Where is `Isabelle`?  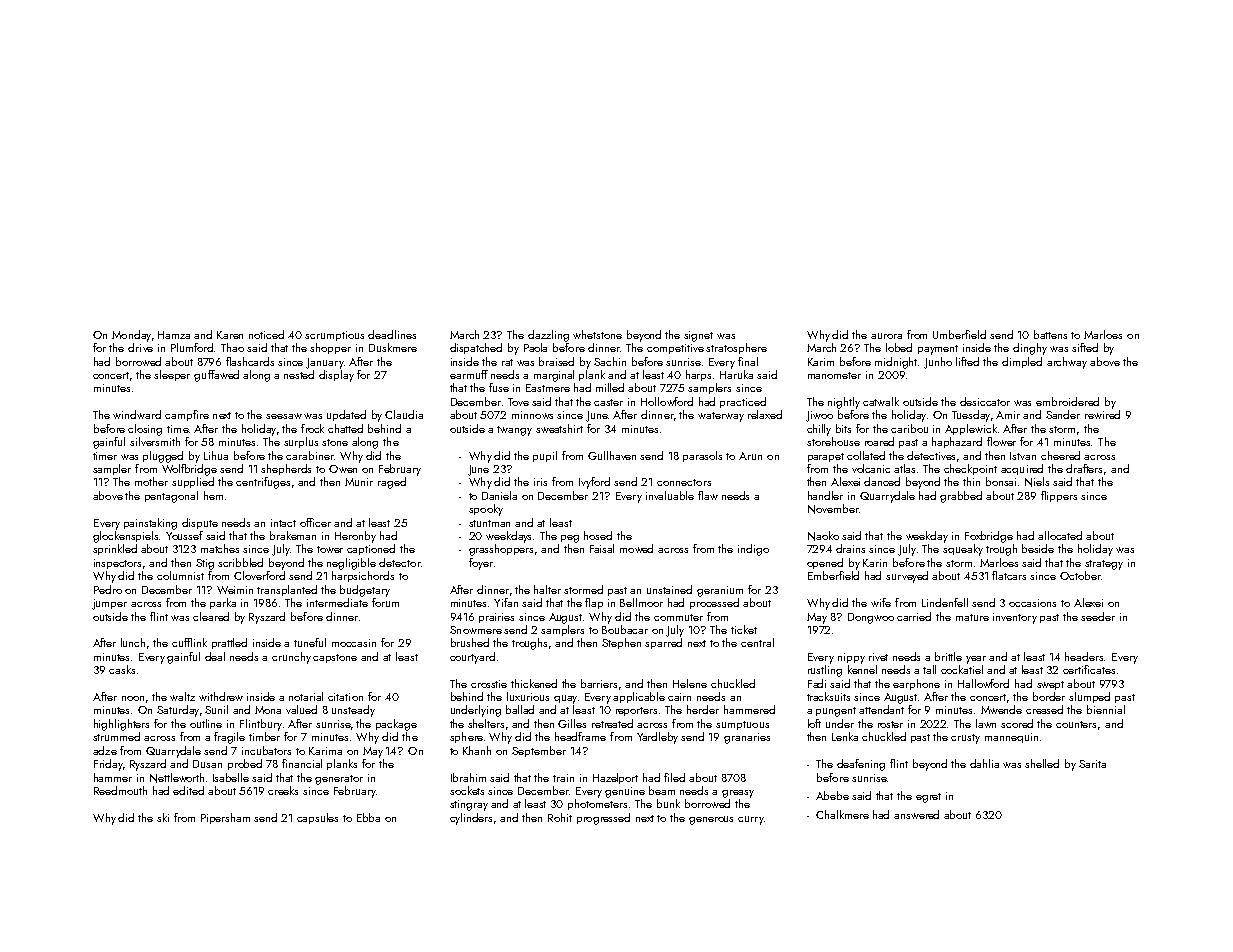
Isabelle is located at coordinates (231, 777).
